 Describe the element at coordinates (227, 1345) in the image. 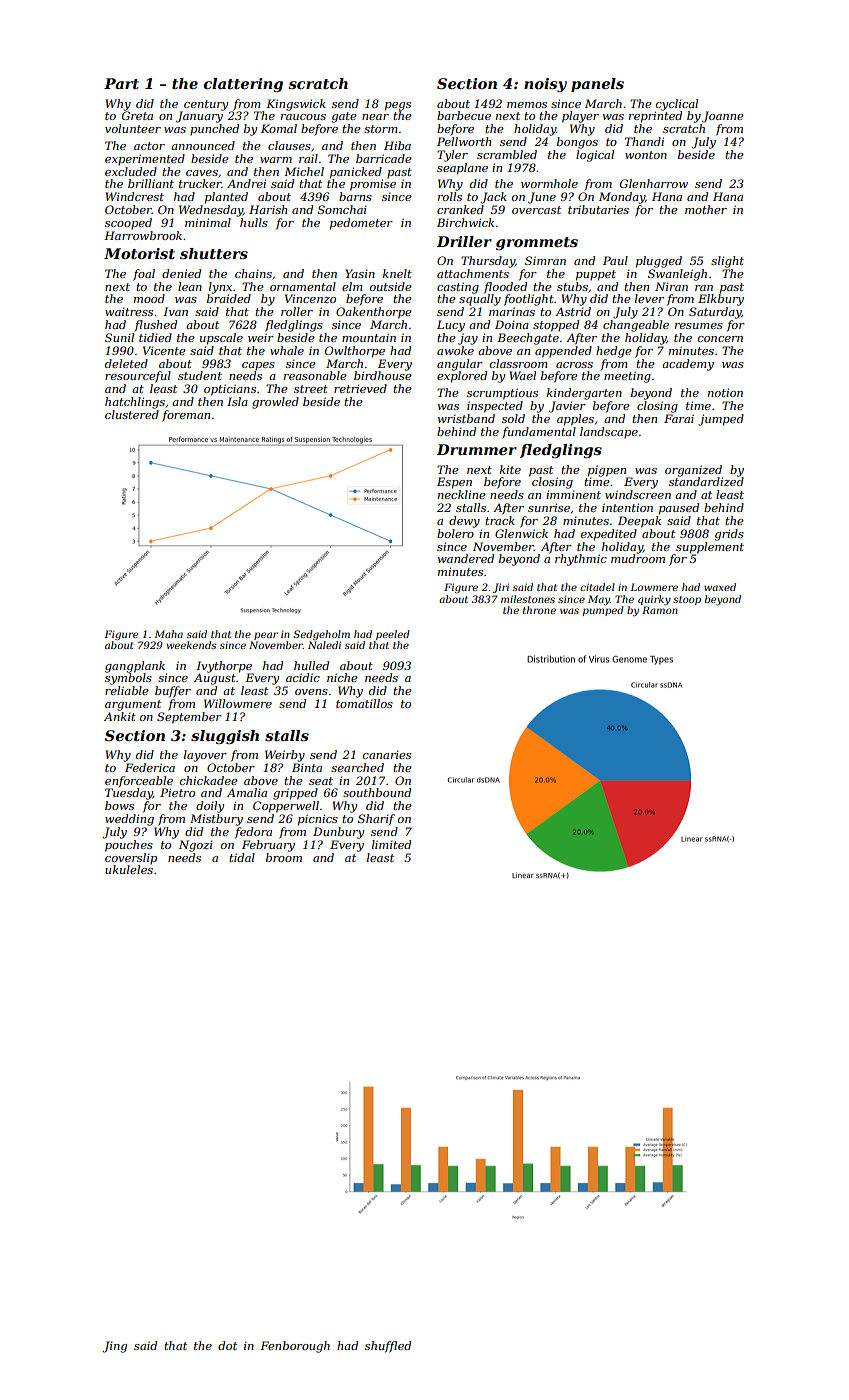

I see `dot` at that location.
